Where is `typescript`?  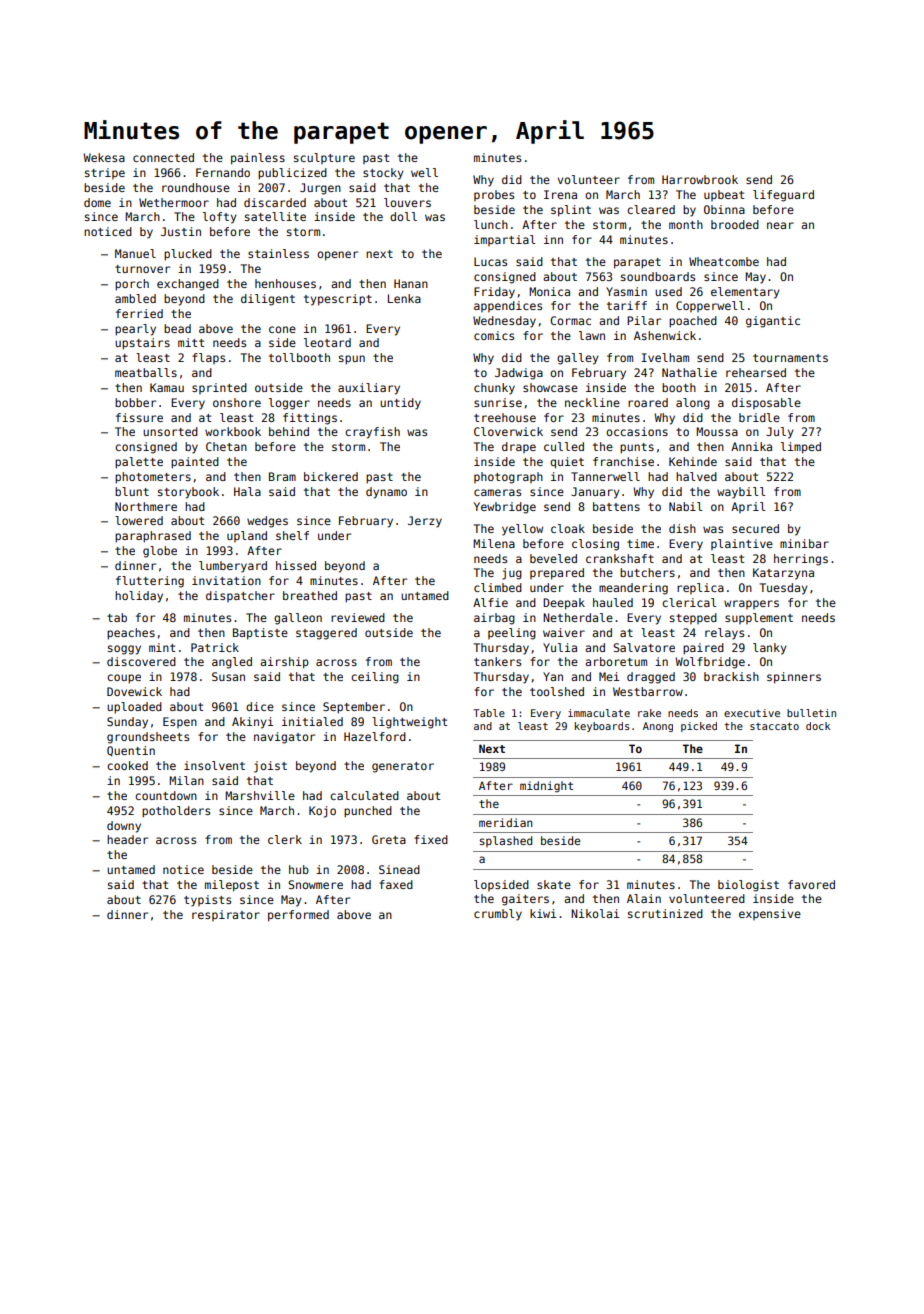 typescript is located at coordinates (338, 300).
